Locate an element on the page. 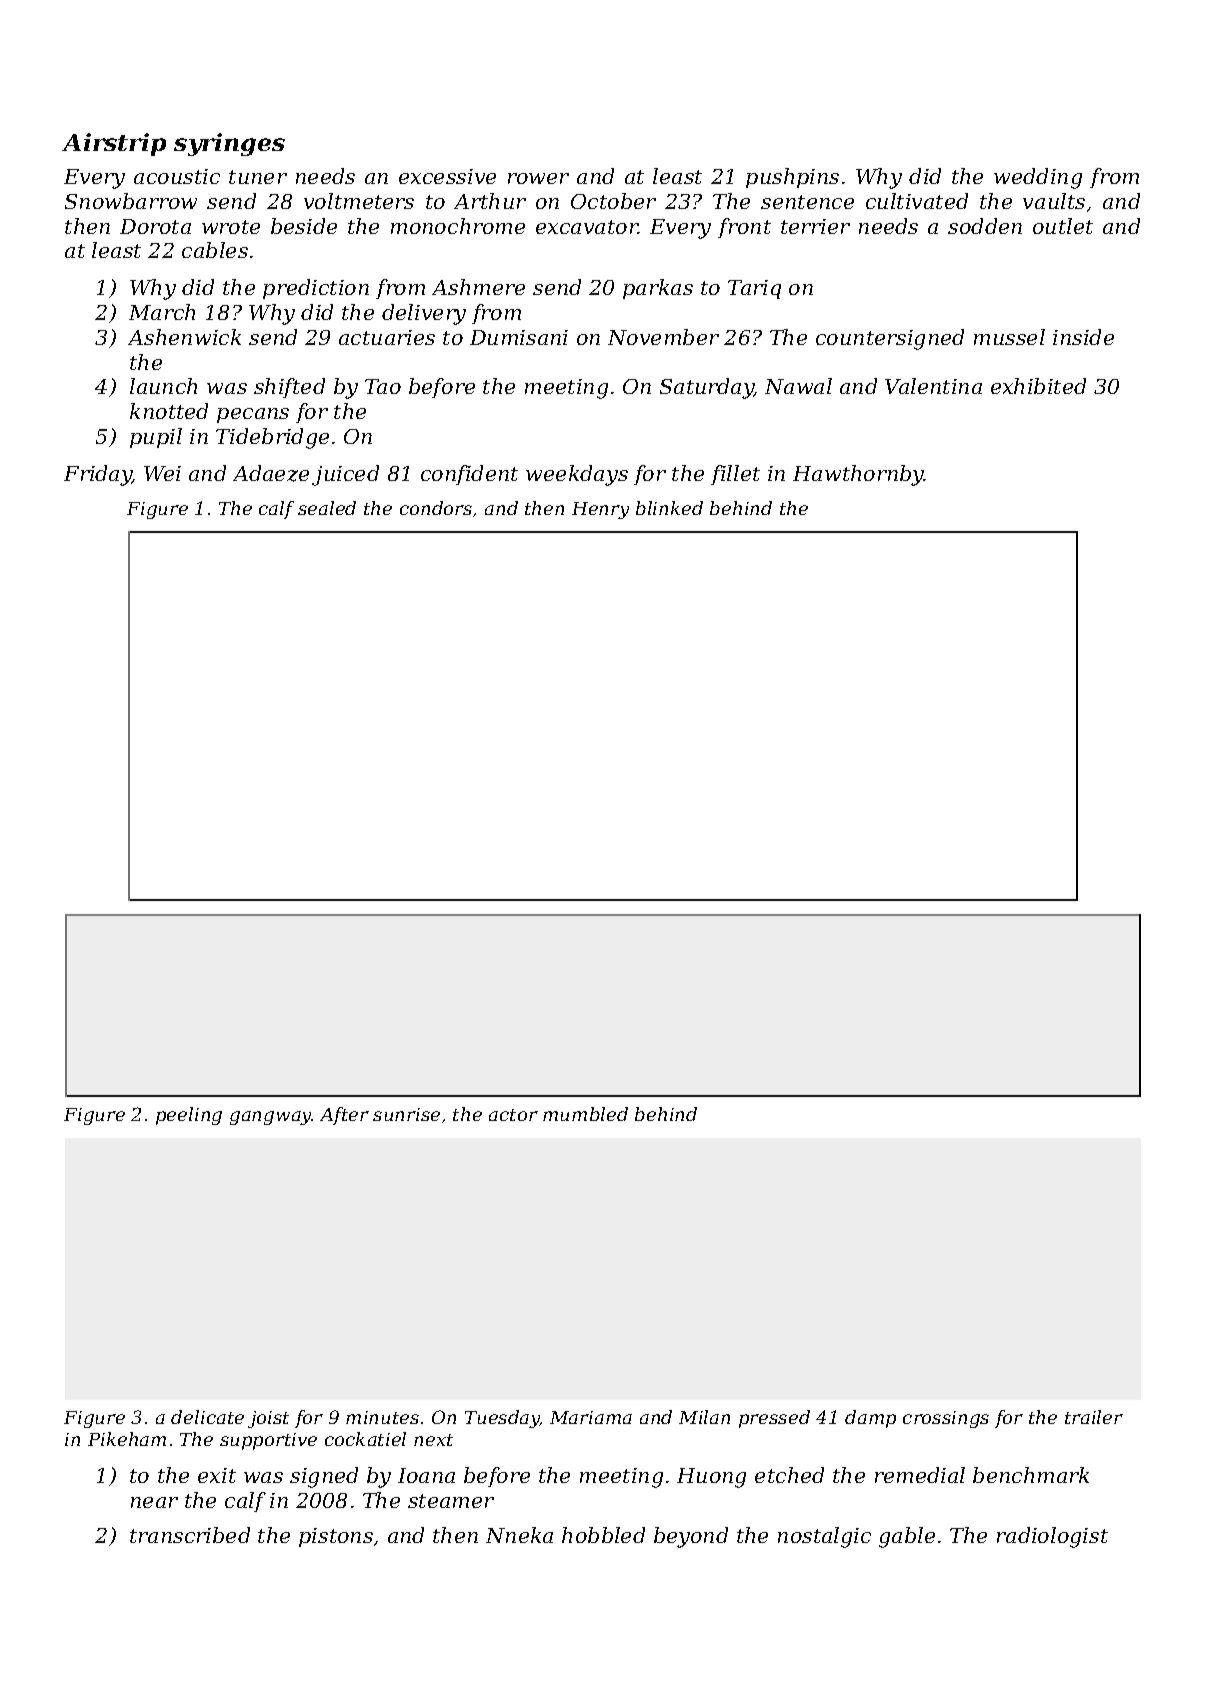  exhibited is located at coordinates (1038, 386).
